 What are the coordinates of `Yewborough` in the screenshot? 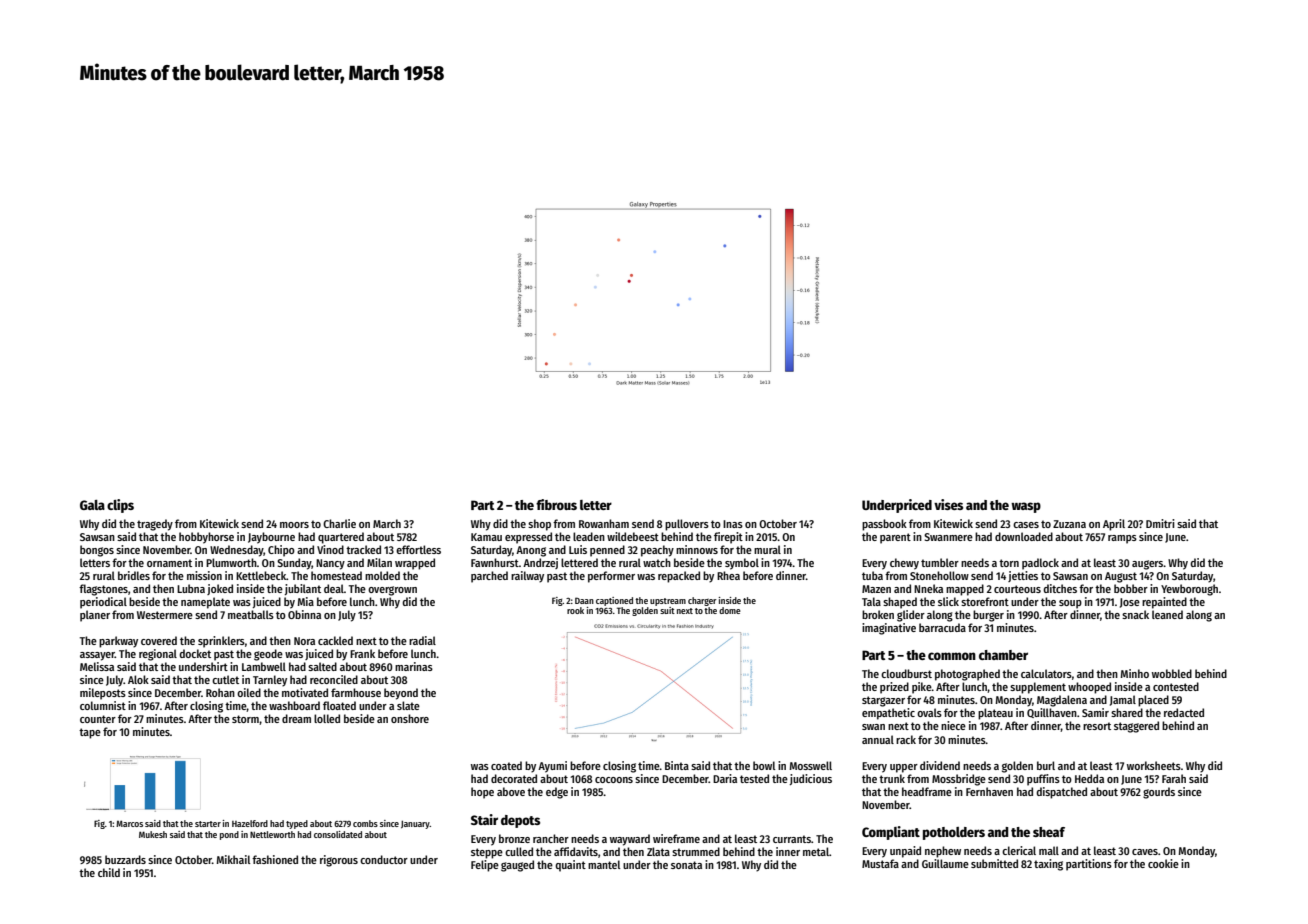 It's located at (1189, 590).
